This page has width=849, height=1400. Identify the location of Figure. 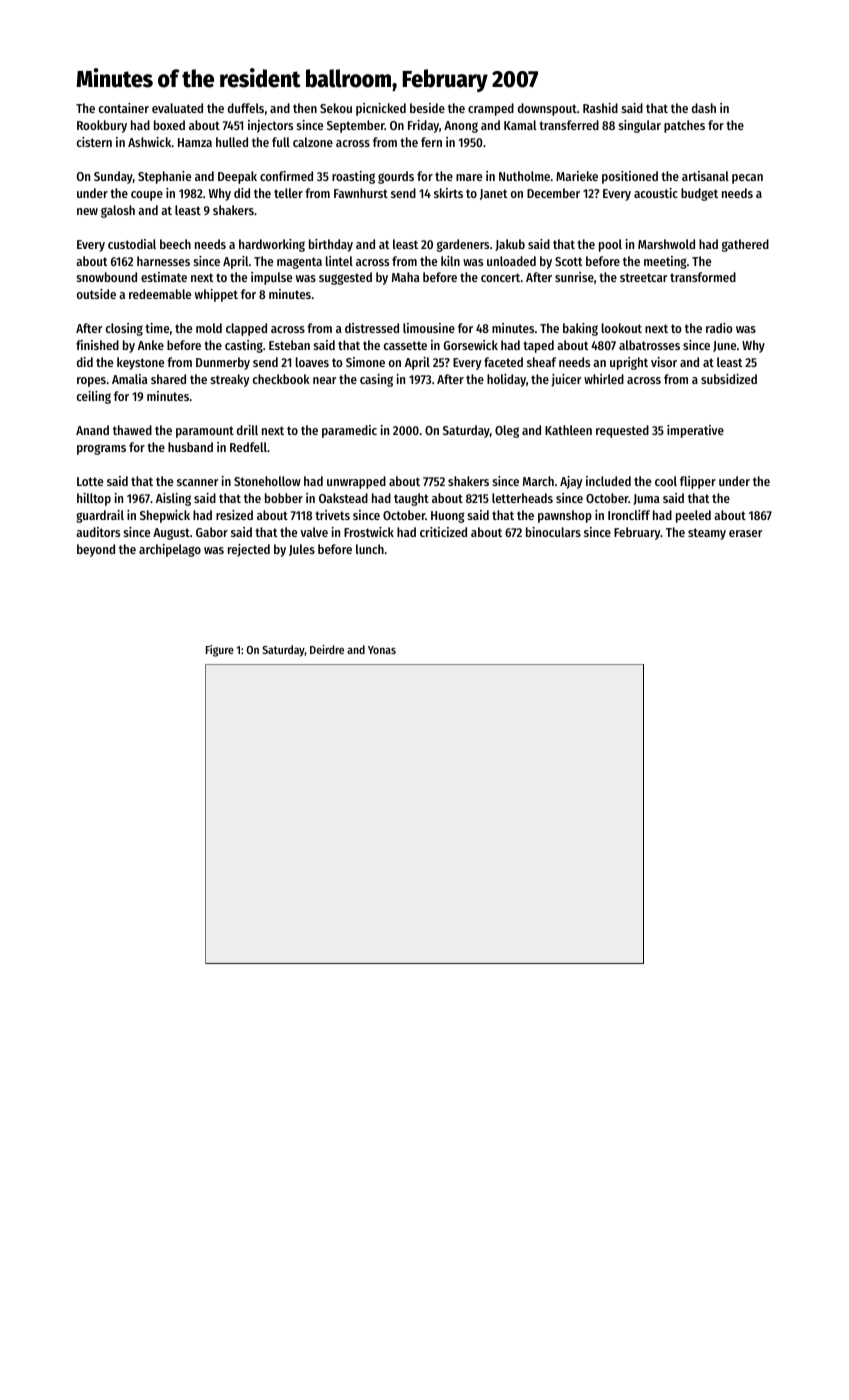
(220, 651).
